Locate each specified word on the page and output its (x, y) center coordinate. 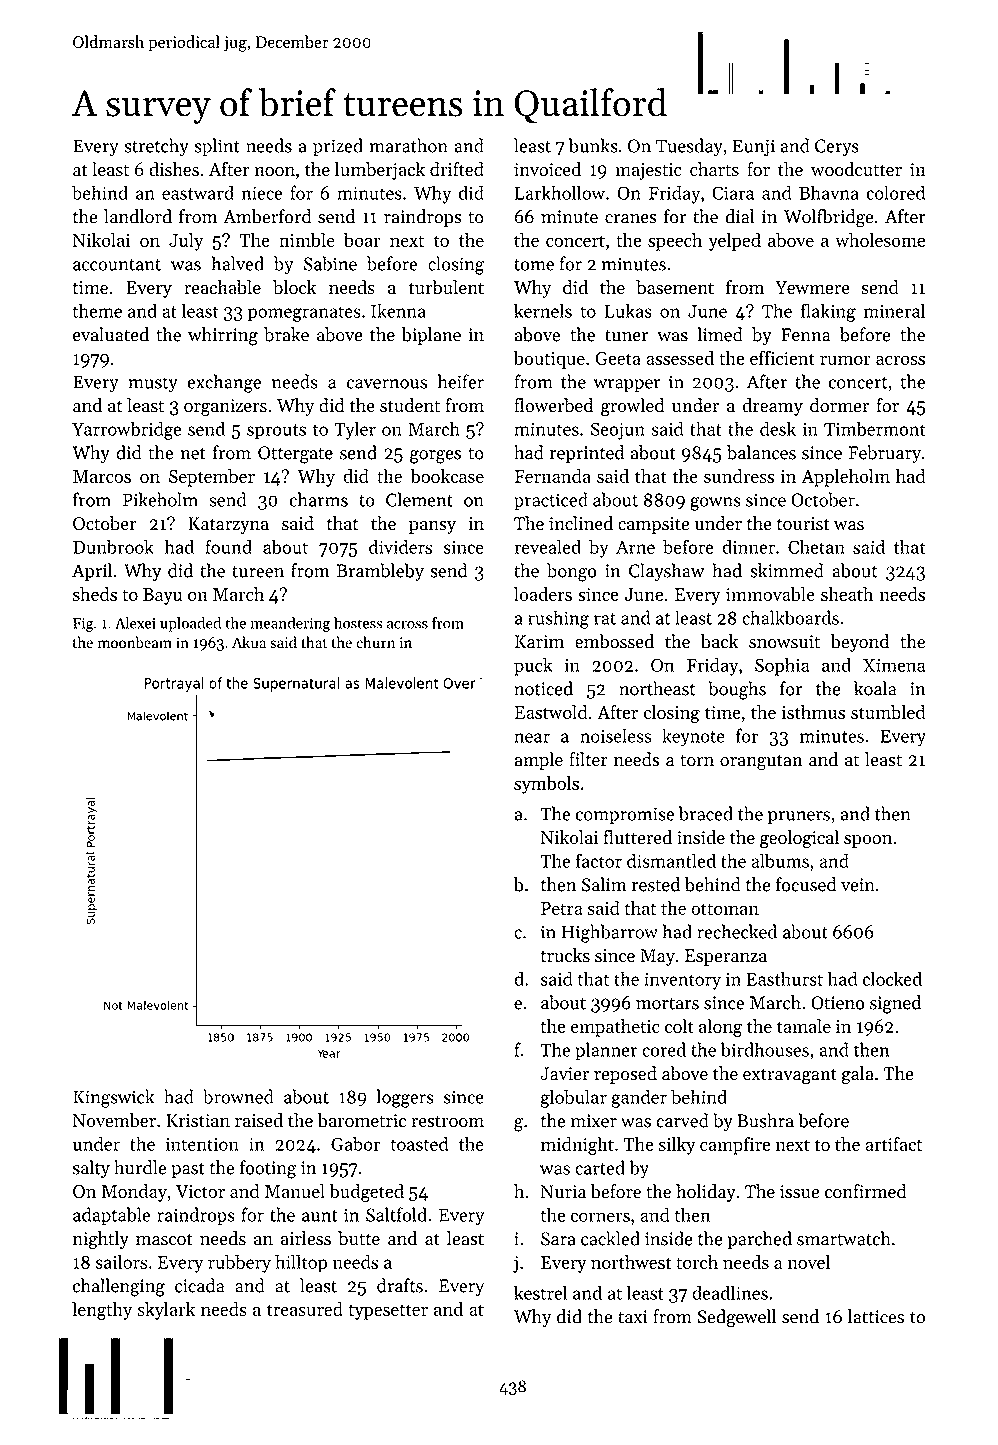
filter (588, 759)
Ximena (894, 665)
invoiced (547, 169)
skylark (166, 1311)
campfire (735, 1146)
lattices (876, 1316)
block (294, 287)
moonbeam (135, 642)
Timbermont (875, 428)
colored (896, 192)
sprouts (276, 432)
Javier (564, 1074)
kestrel (540, 1292)
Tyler (355, 430)
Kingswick (113, 1098)
